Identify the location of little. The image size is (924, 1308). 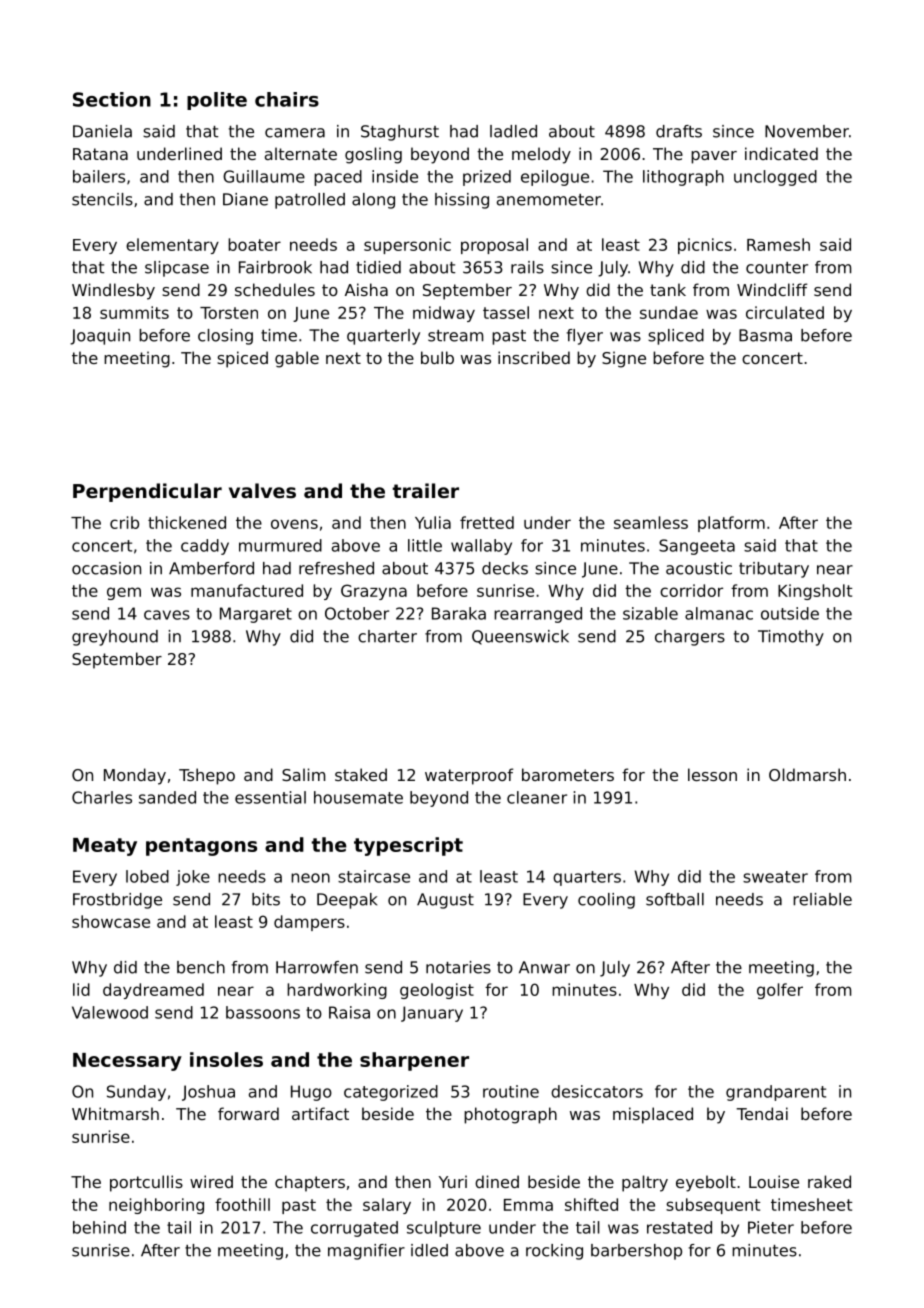
(425, 545).
